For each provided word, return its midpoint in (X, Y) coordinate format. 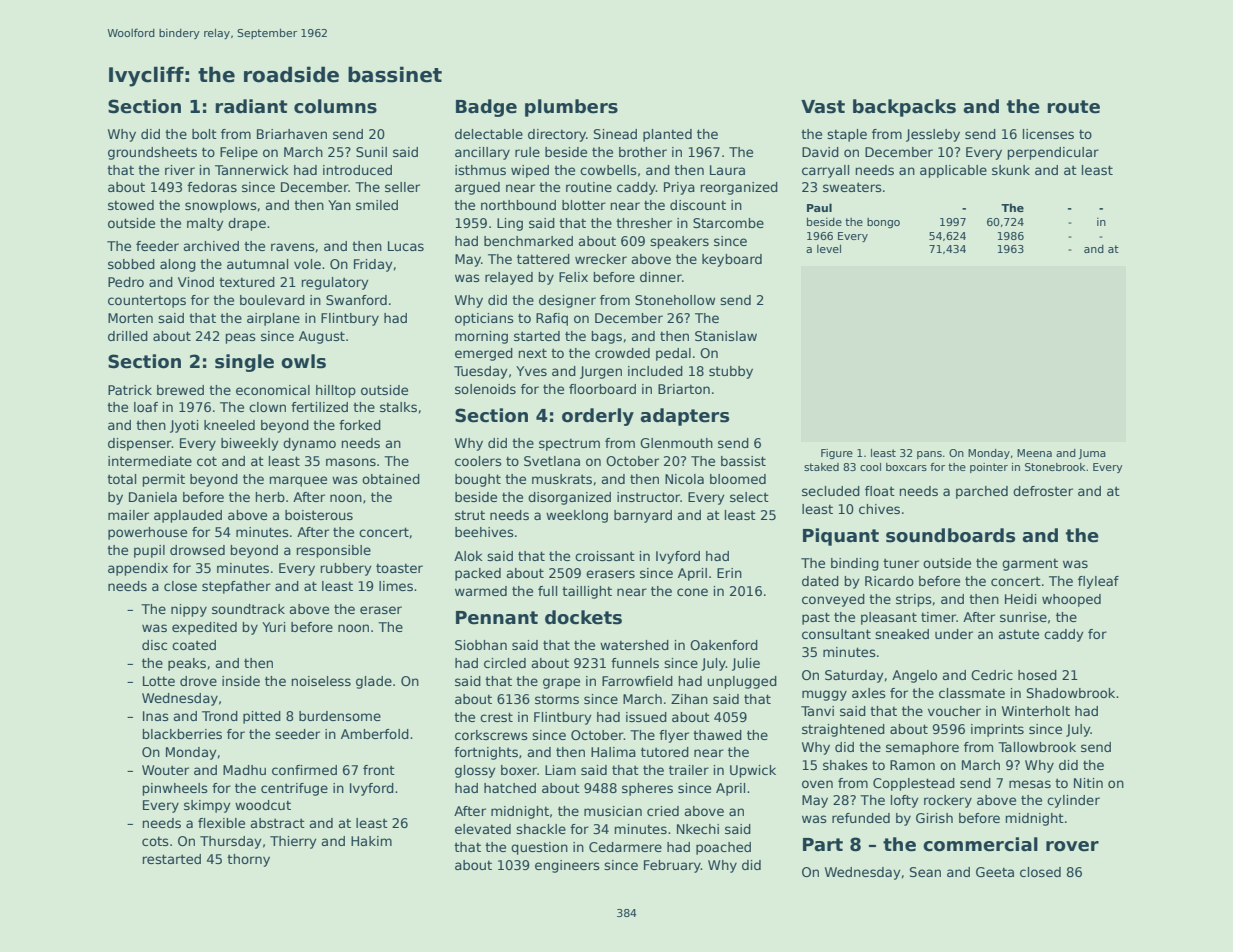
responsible (334, 551)
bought (478, 480)
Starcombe (728, 223)
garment (1030, 565)
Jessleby (933, 135)
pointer (989, 468)
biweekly (250, 444)
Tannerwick (252, 170)
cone (692, 592)
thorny (248, 860)
